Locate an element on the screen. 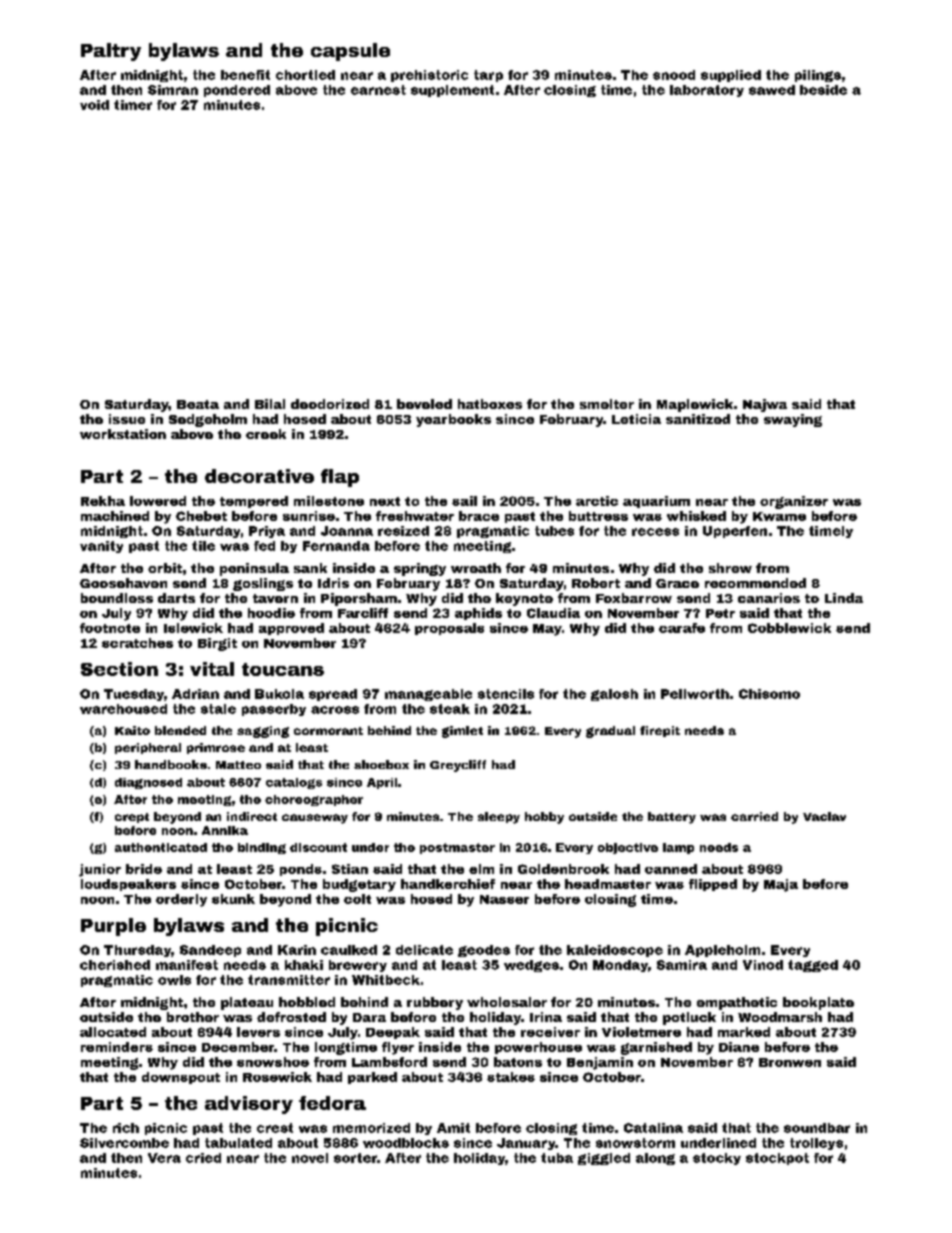 This screenshot has height=1233, width=952. darts is located at coordinates (176, 598).
